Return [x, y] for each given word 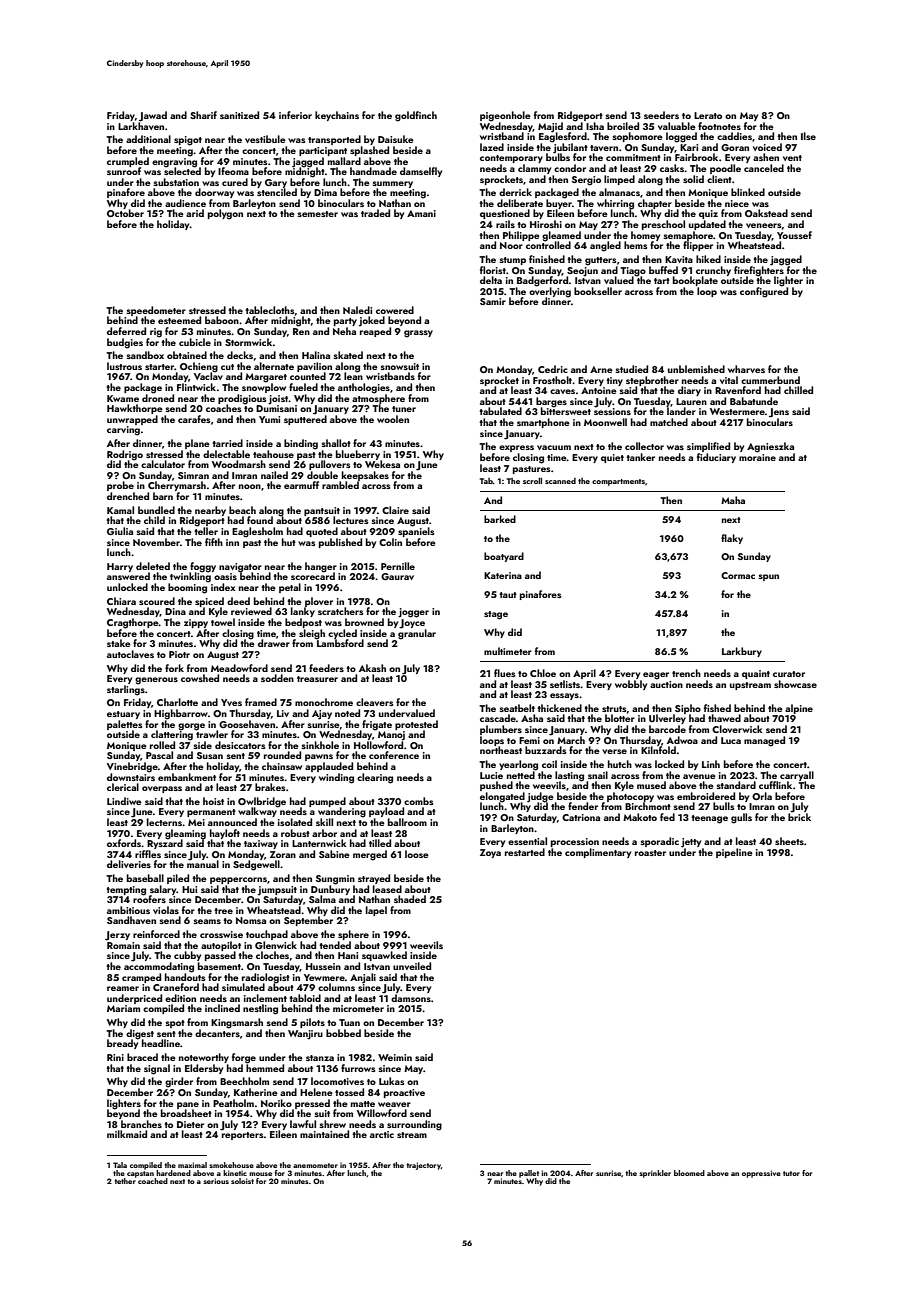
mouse [260, 1174]
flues [504, 673]
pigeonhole [505, 116]
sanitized [239, 115]
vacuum [554, 447]
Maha [733, 500]
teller [206, 531]
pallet [529, 1174]
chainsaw [282, 766]
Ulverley [667, 719]
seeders [661, 115]
